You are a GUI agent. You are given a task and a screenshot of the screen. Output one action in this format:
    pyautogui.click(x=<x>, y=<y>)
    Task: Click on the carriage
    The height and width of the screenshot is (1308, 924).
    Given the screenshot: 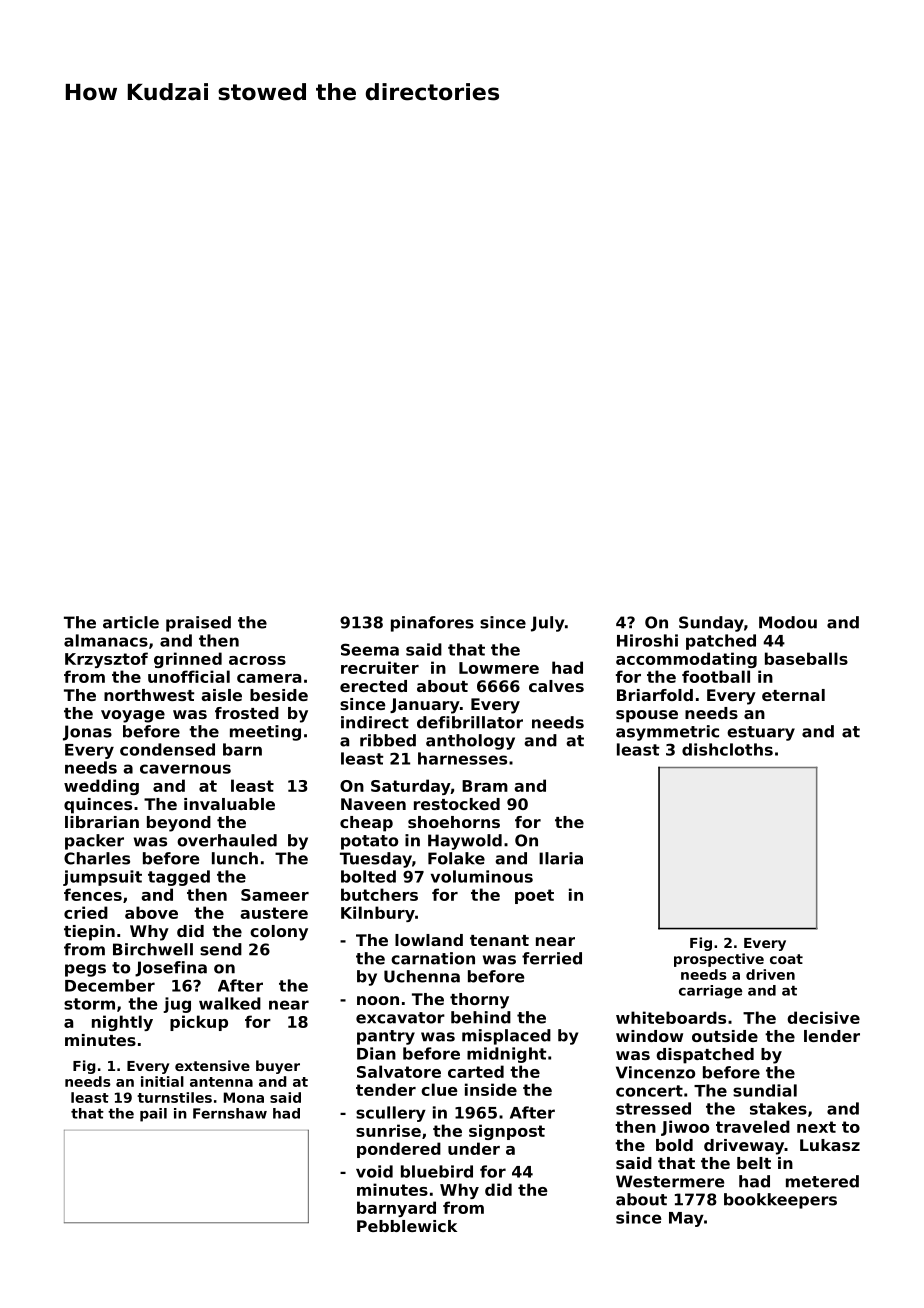 What is the action you would take?
    pyautogui.click(x=710, y=992)
